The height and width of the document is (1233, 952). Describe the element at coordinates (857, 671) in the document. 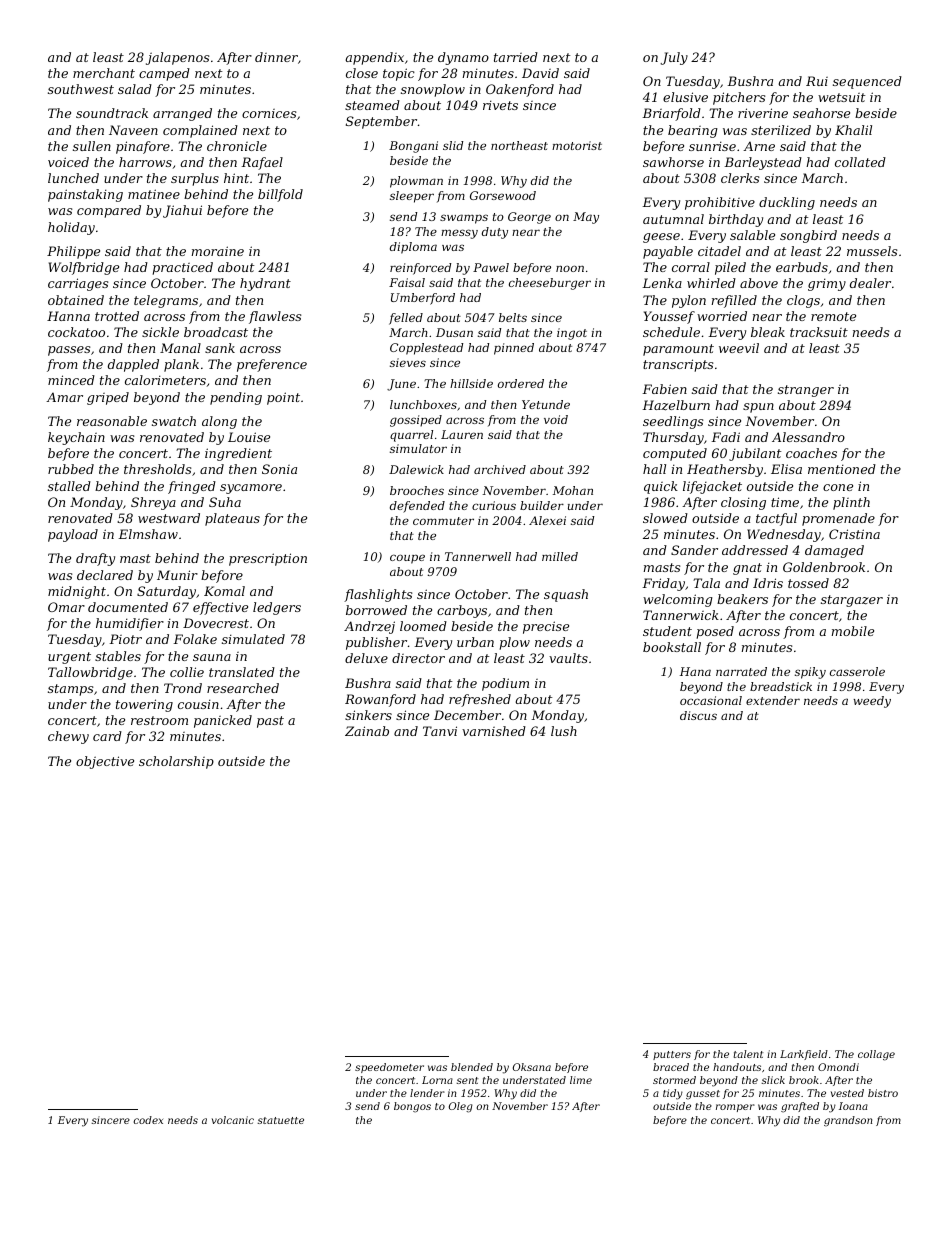

I see `casserole` at that location.
